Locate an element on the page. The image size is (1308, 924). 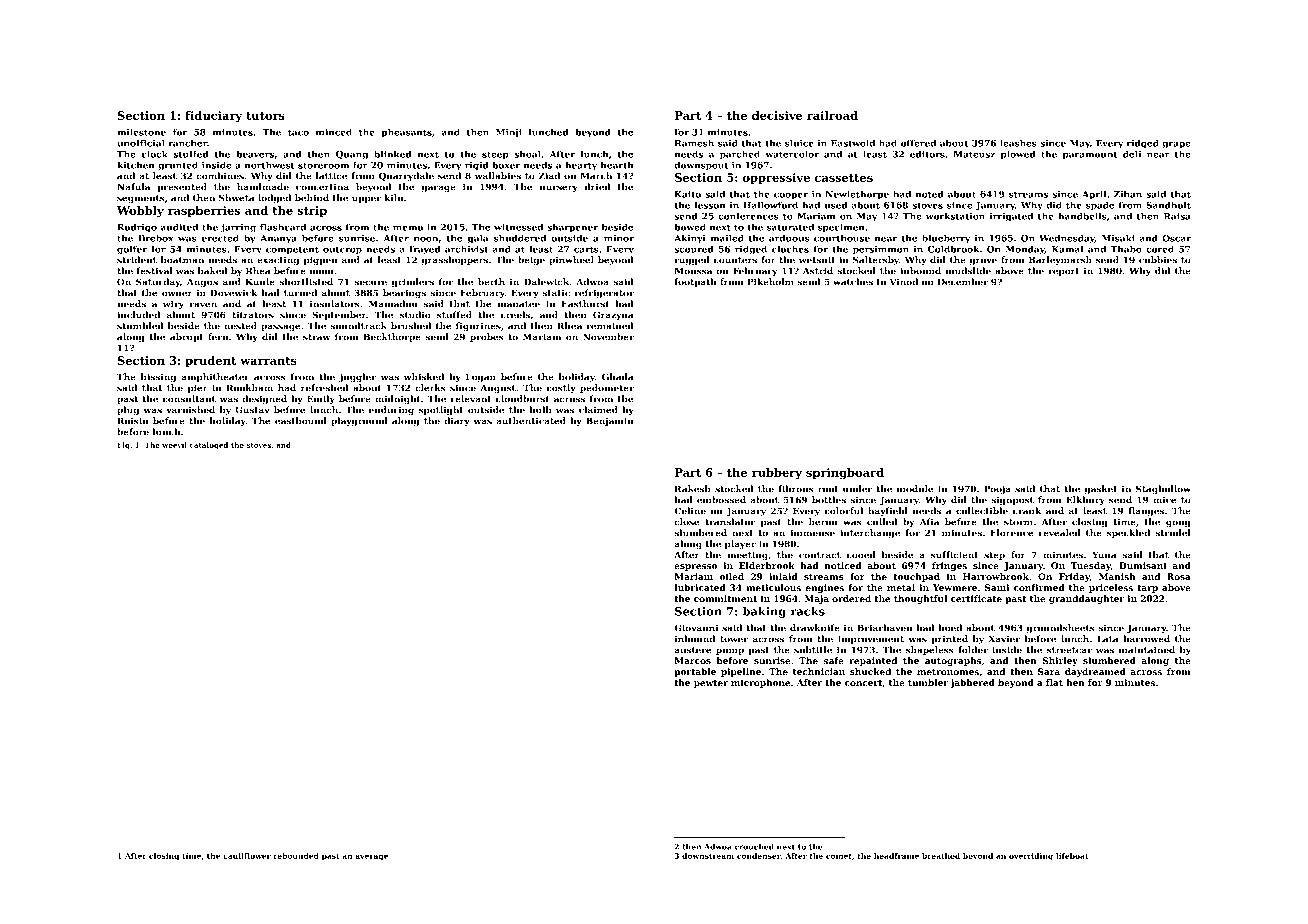
Nafula is located at coordinates (134, 187).
